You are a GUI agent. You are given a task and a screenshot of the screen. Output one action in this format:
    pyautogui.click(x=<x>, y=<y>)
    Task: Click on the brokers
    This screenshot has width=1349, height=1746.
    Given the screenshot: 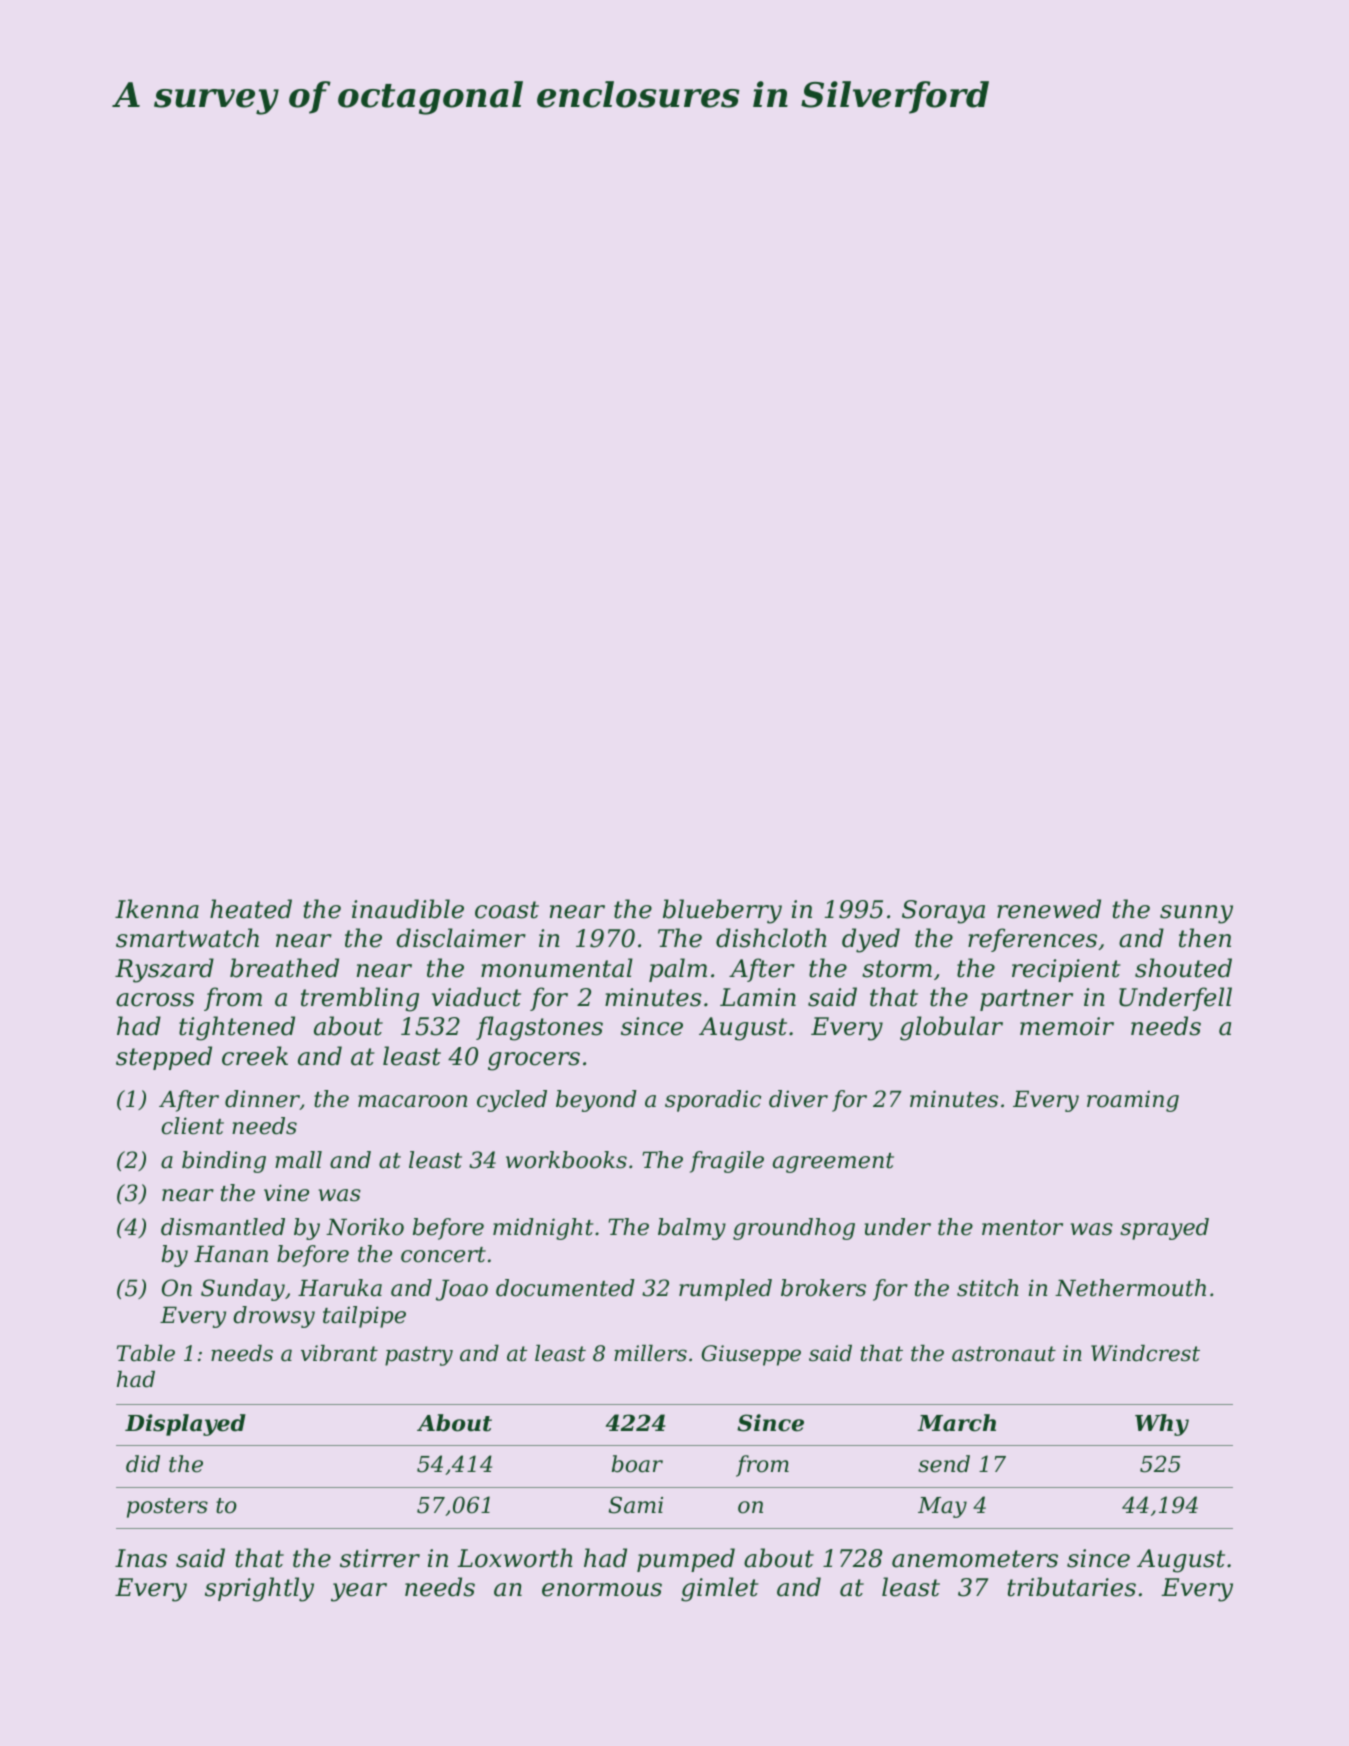 What is the action you would take?
    pyautogui.click(x=823, y=1288)
